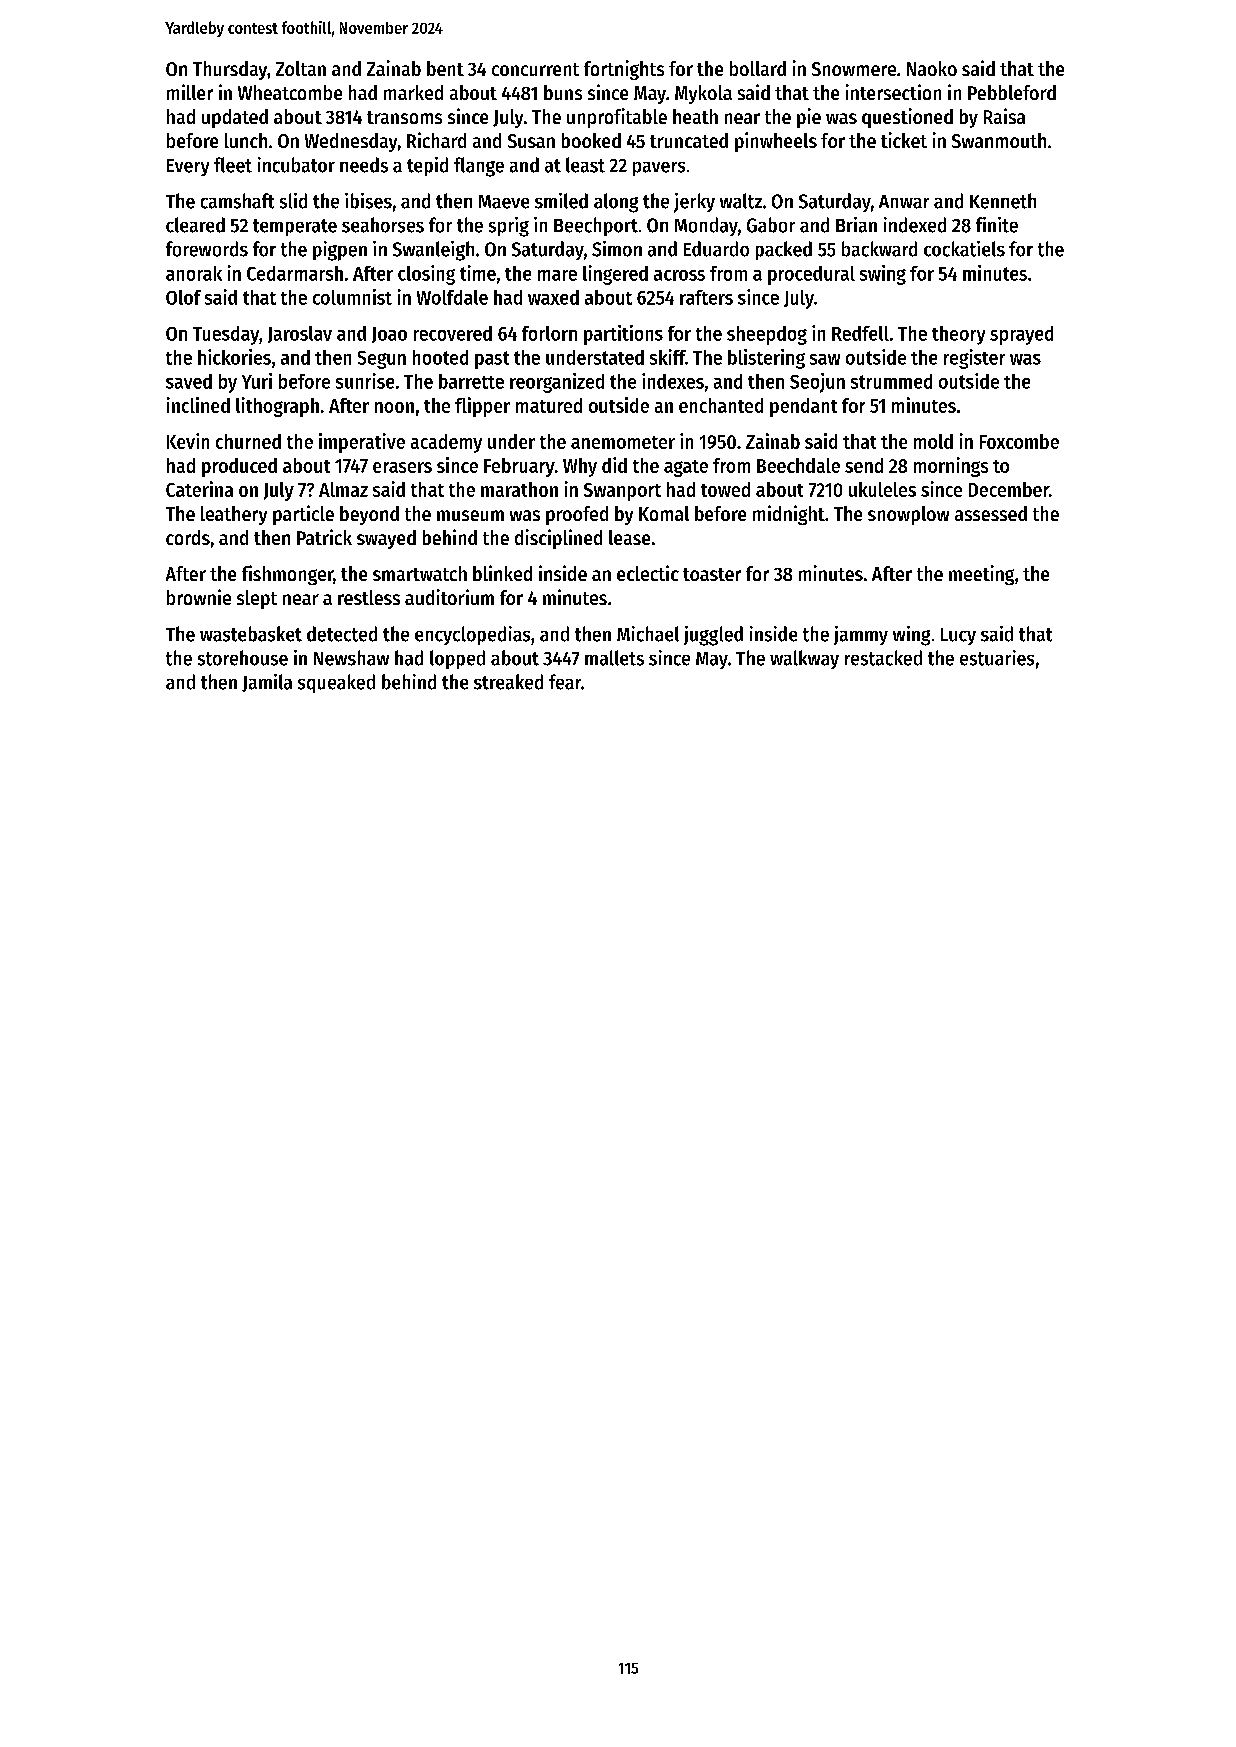 This screenshot has width=1236, height=1747. Describe the element at coordinates (864, 465) in the screenshot. I see `send` at that location.
